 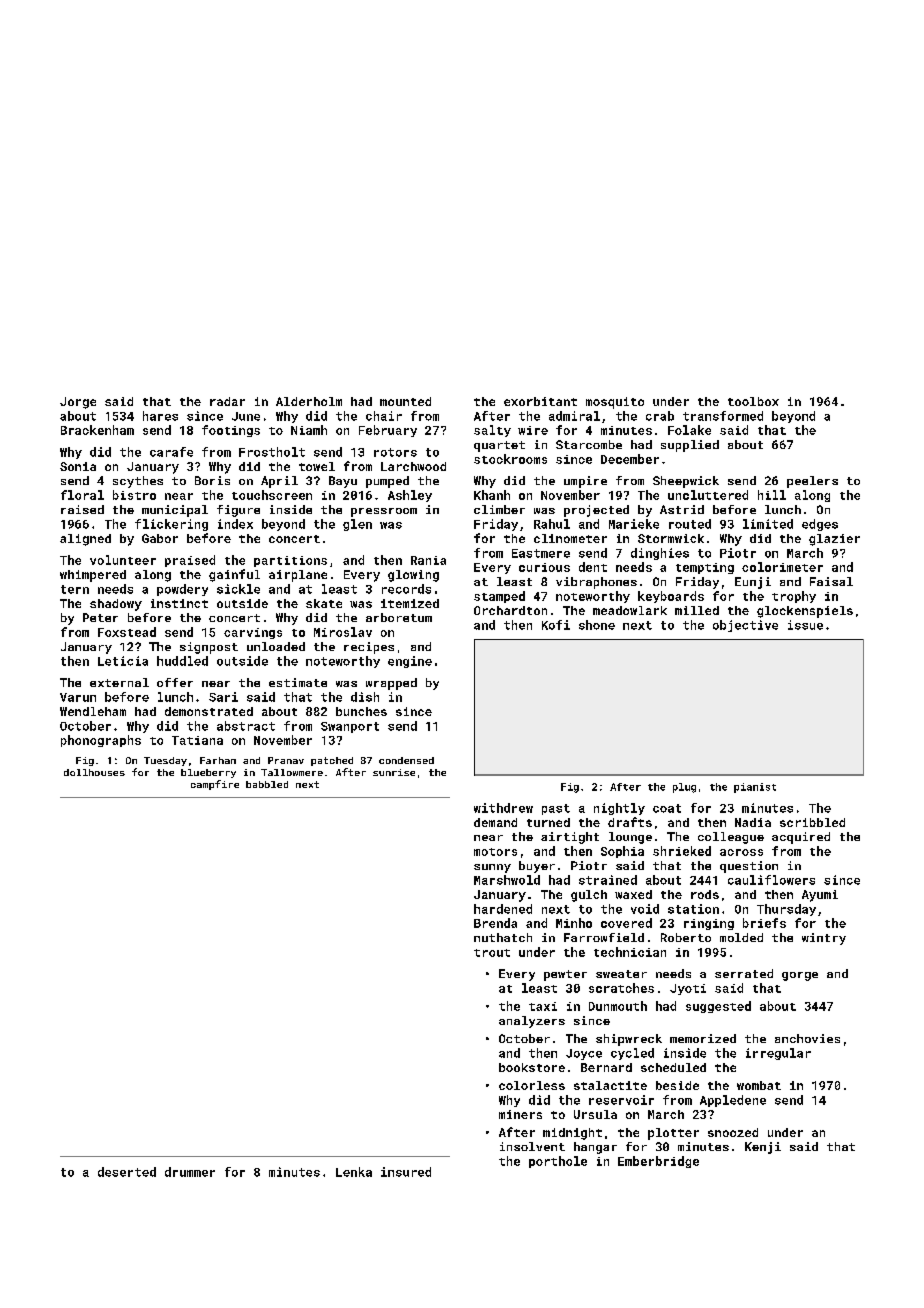 What do you see at coordinates (831, 581) in the screenshot?
I see `Faisal` at bounding box center [831, 581].
